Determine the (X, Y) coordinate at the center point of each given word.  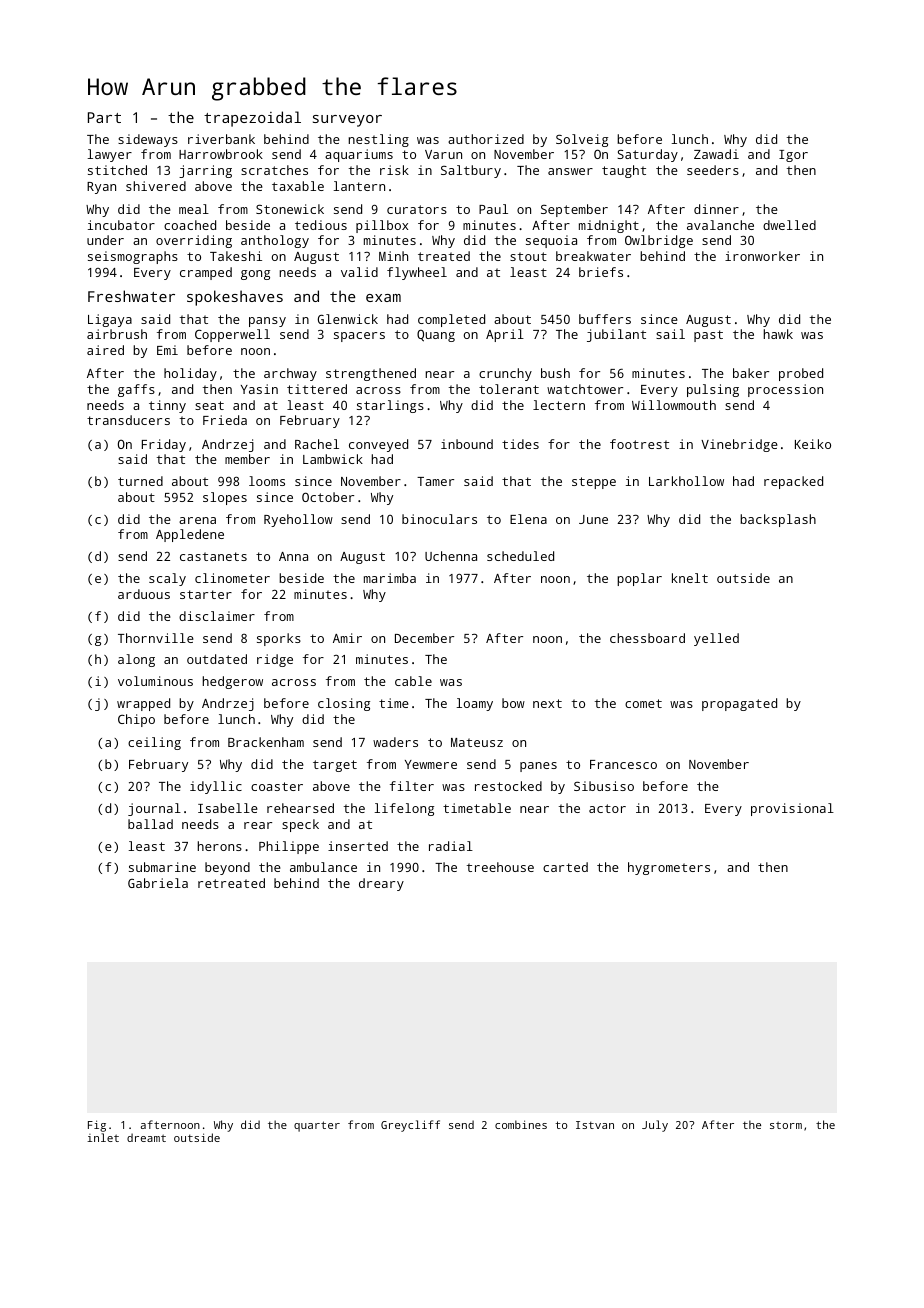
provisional (792, 809)
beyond (227, 868)
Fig (97, 1126)
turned (140, 481)
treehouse (500, 867)
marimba (390, 578)
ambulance (323, 867)
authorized (486, 139)
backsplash (778, 520)
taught (624, 171)
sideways (148, 140)
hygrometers (669, 868)
